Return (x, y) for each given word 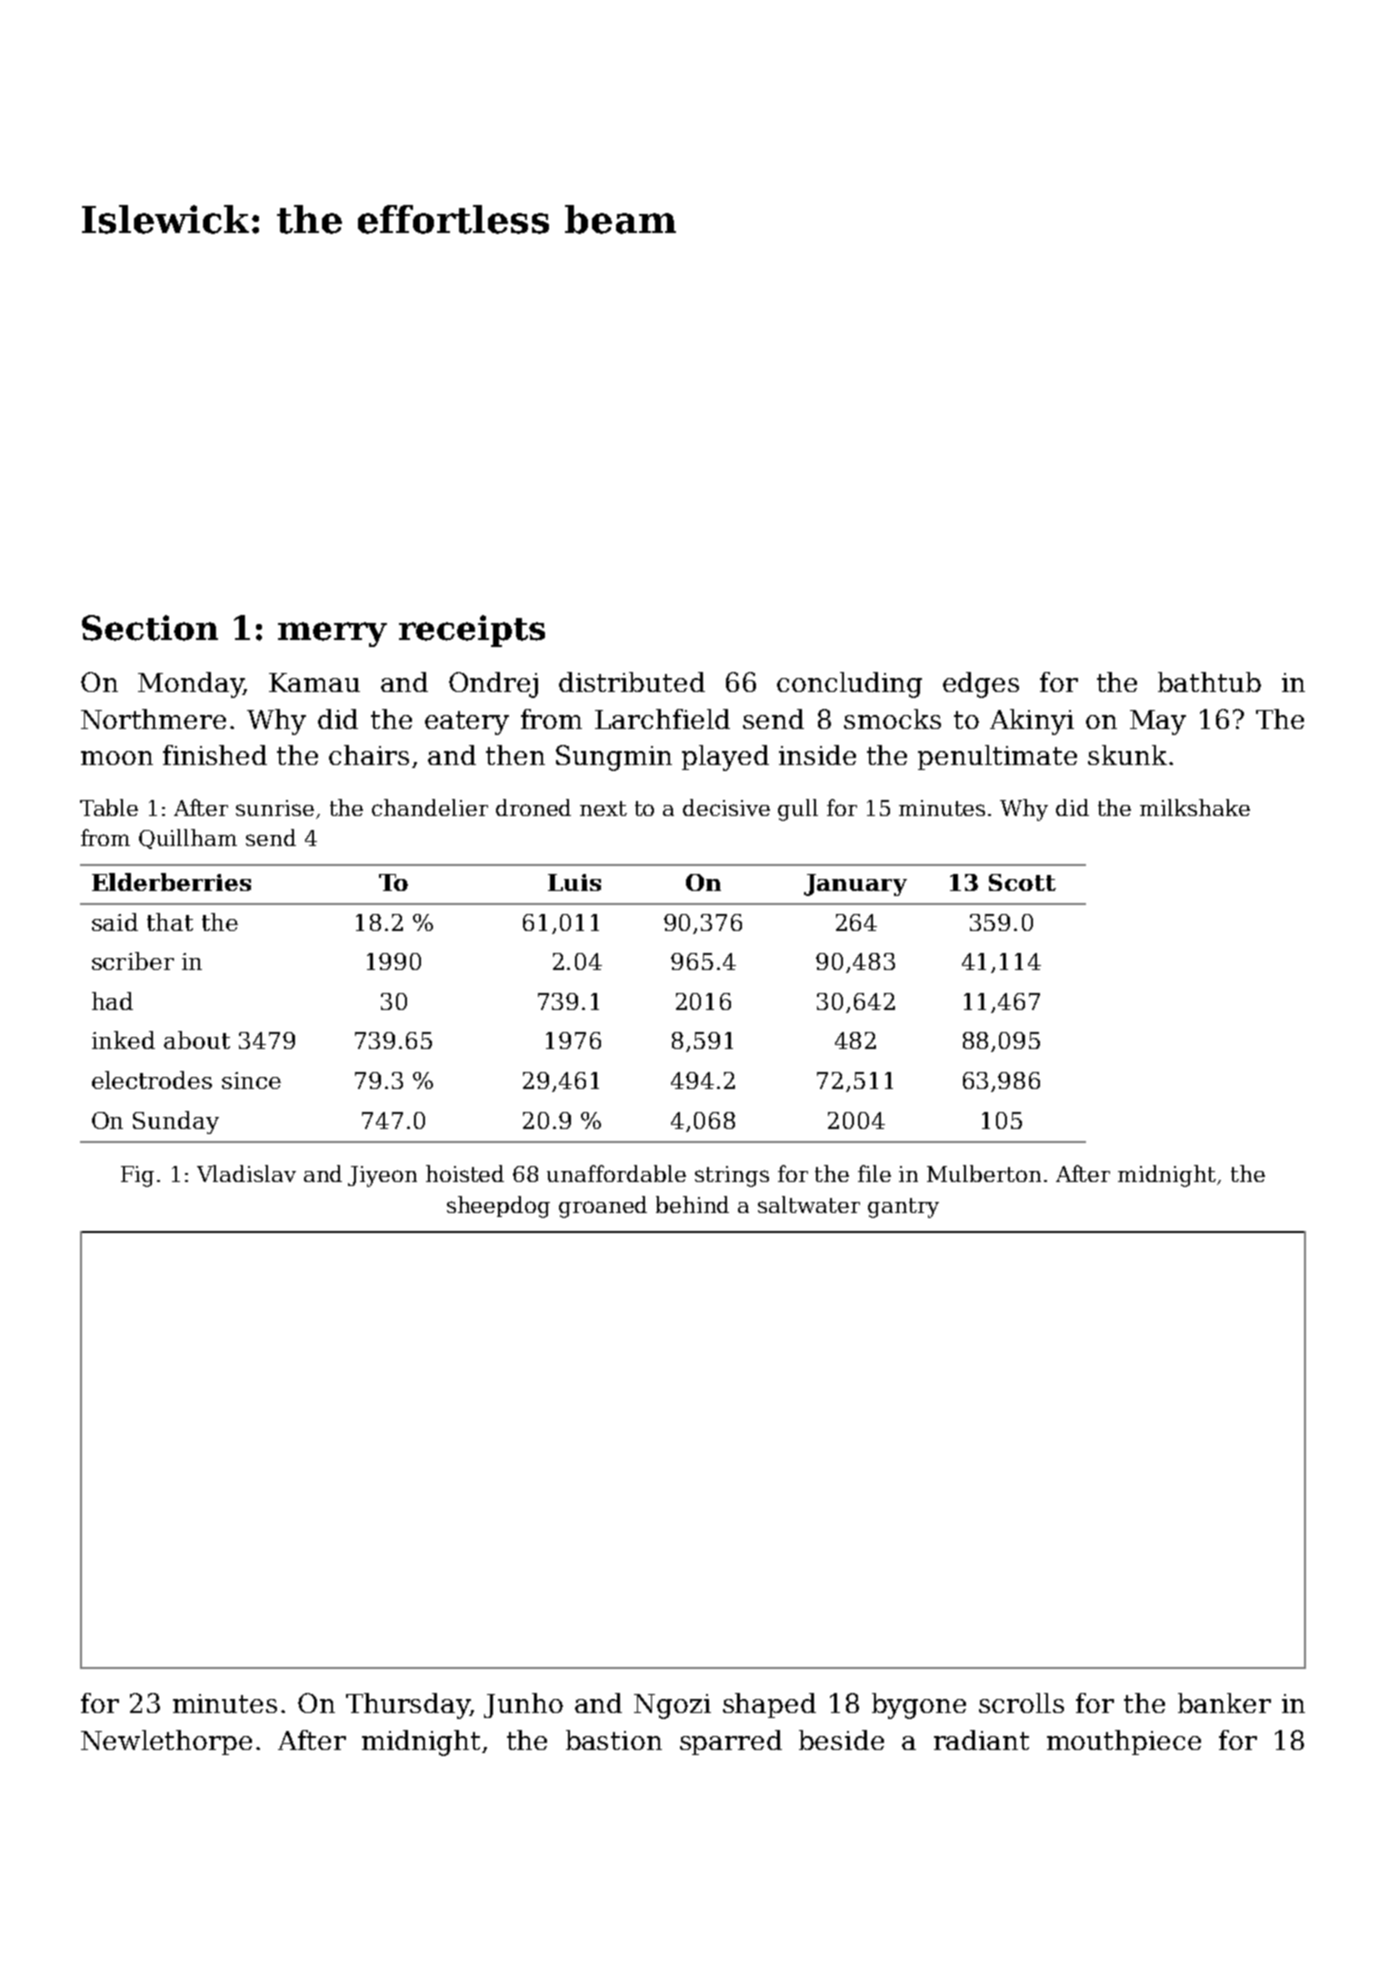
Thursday (408, 1706)
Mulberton (984, 1173)
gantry (903, 1208)
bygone (919, 1706)
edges (981, 685)
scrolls (1021, 1703)
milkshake (1195, 807)
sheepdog (498, 1207)
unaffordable (616, 1173)
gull (798, 810)
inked (123, 1040)
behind (692, 1204)
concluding (849, 685)
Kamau (314, 682)
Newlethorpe (166, 1742)
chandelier (430, 807)
